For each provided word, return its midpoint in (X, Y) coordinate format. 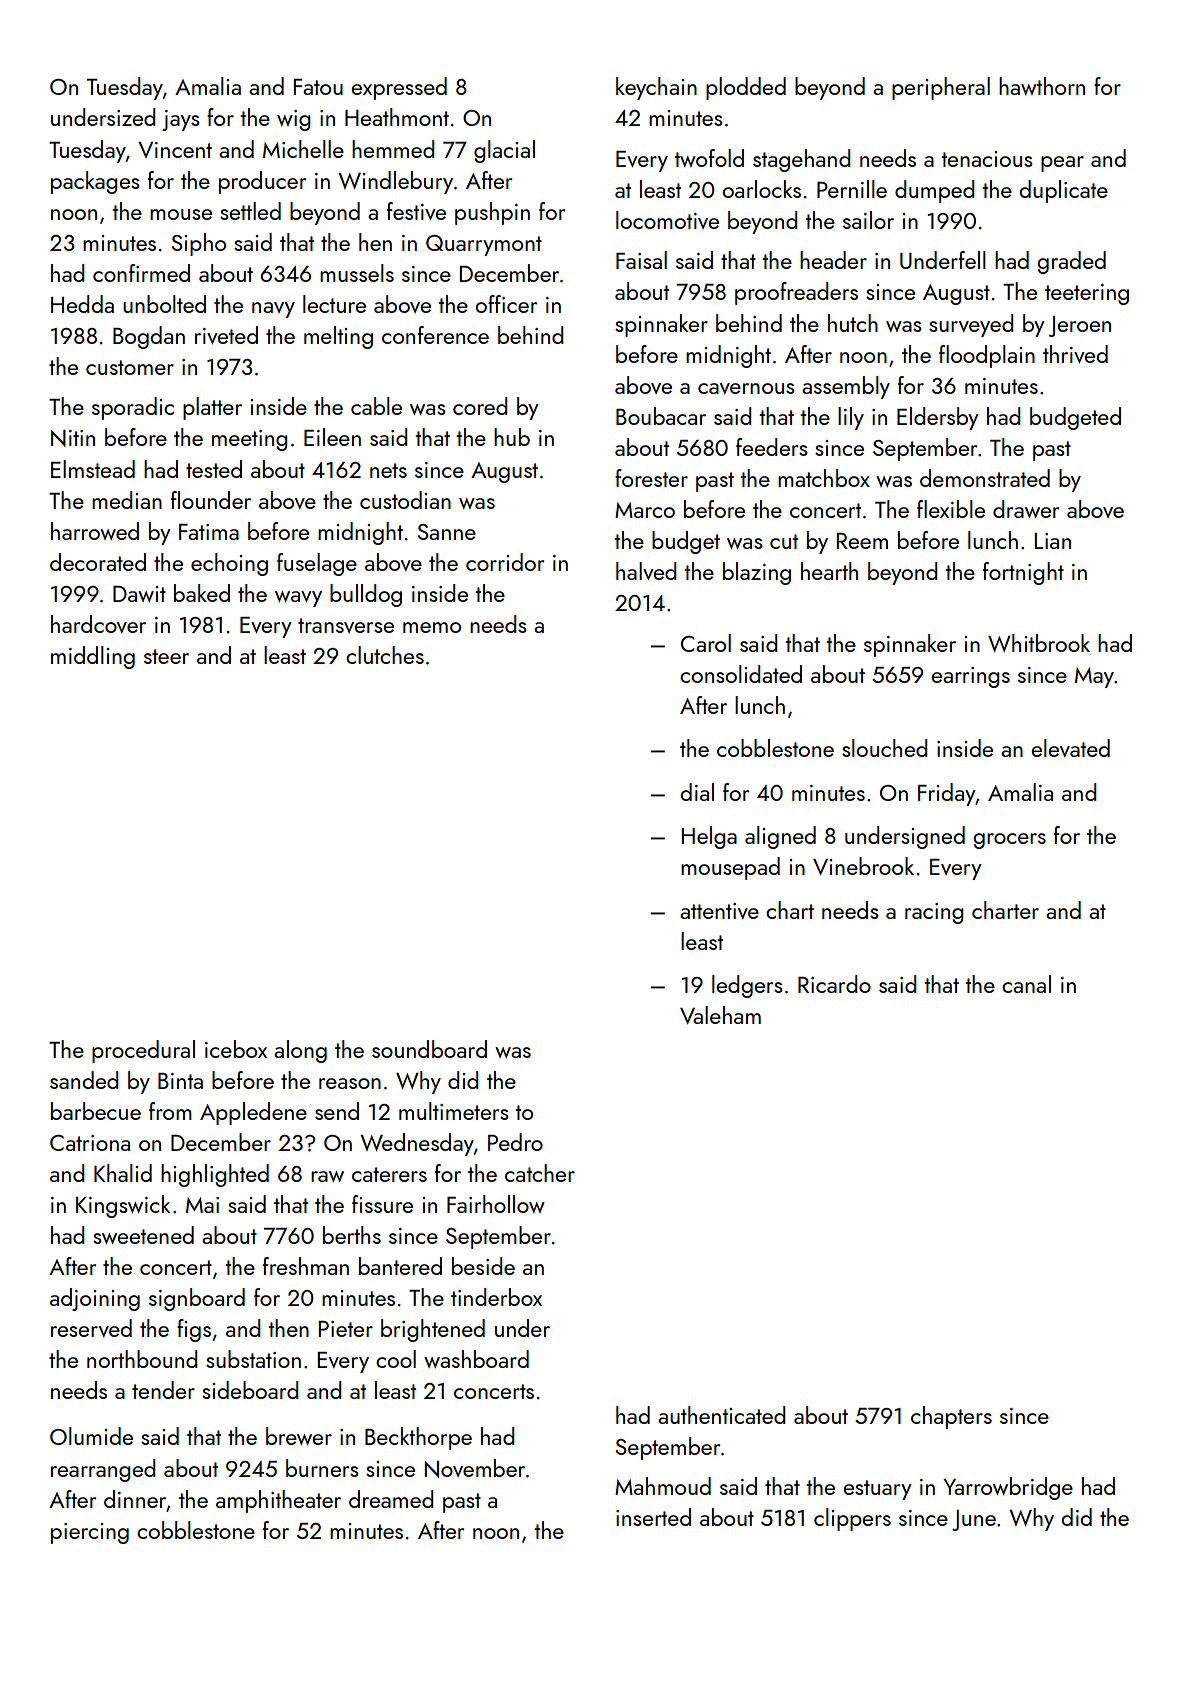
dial (697, 792)
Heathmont (397, 117)
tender (163, 1390)
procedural (143, 1051)
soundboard (429, 1049)
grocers (1009, 841)
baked (202, 593)
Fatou (318, 87)
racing (934, 913)
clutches (385, 655)
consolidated (741, 674)
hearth (829, 571)
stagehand (802, 160)
